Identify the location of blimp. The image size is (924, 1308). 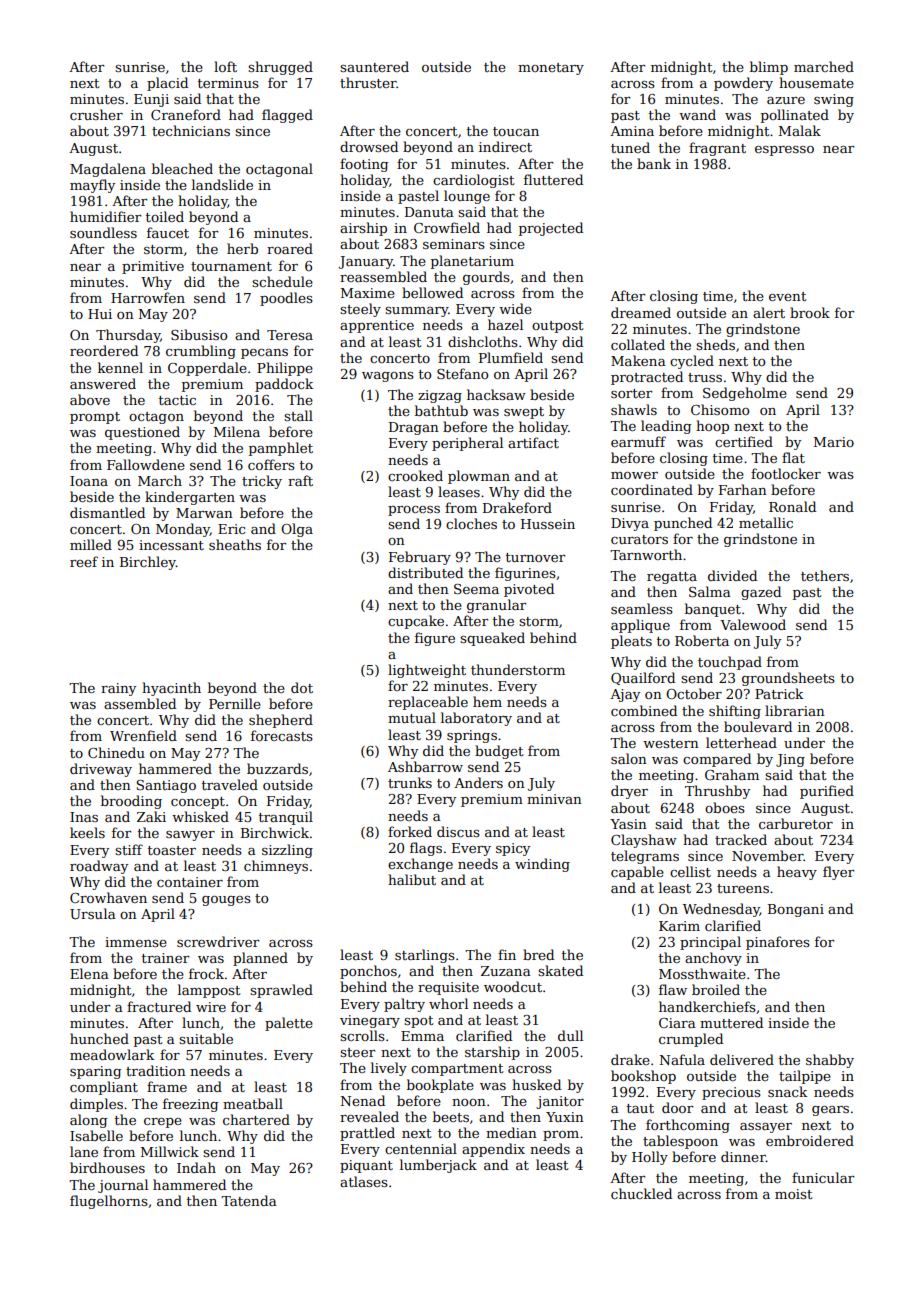
(769, 68).
